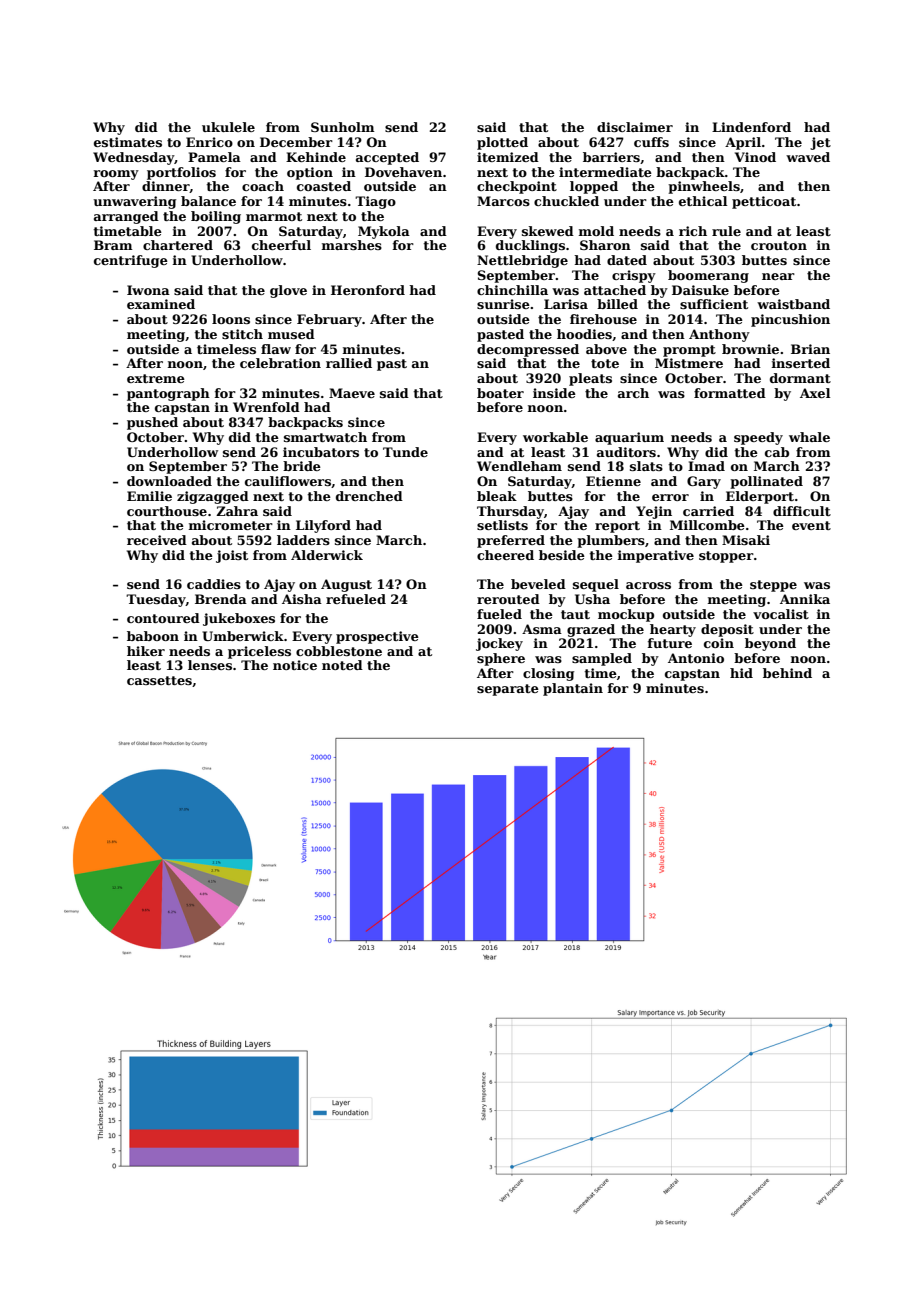 This screenshot has width=924, height=1308. I want to click on Lindenford, so click(751, 127).
